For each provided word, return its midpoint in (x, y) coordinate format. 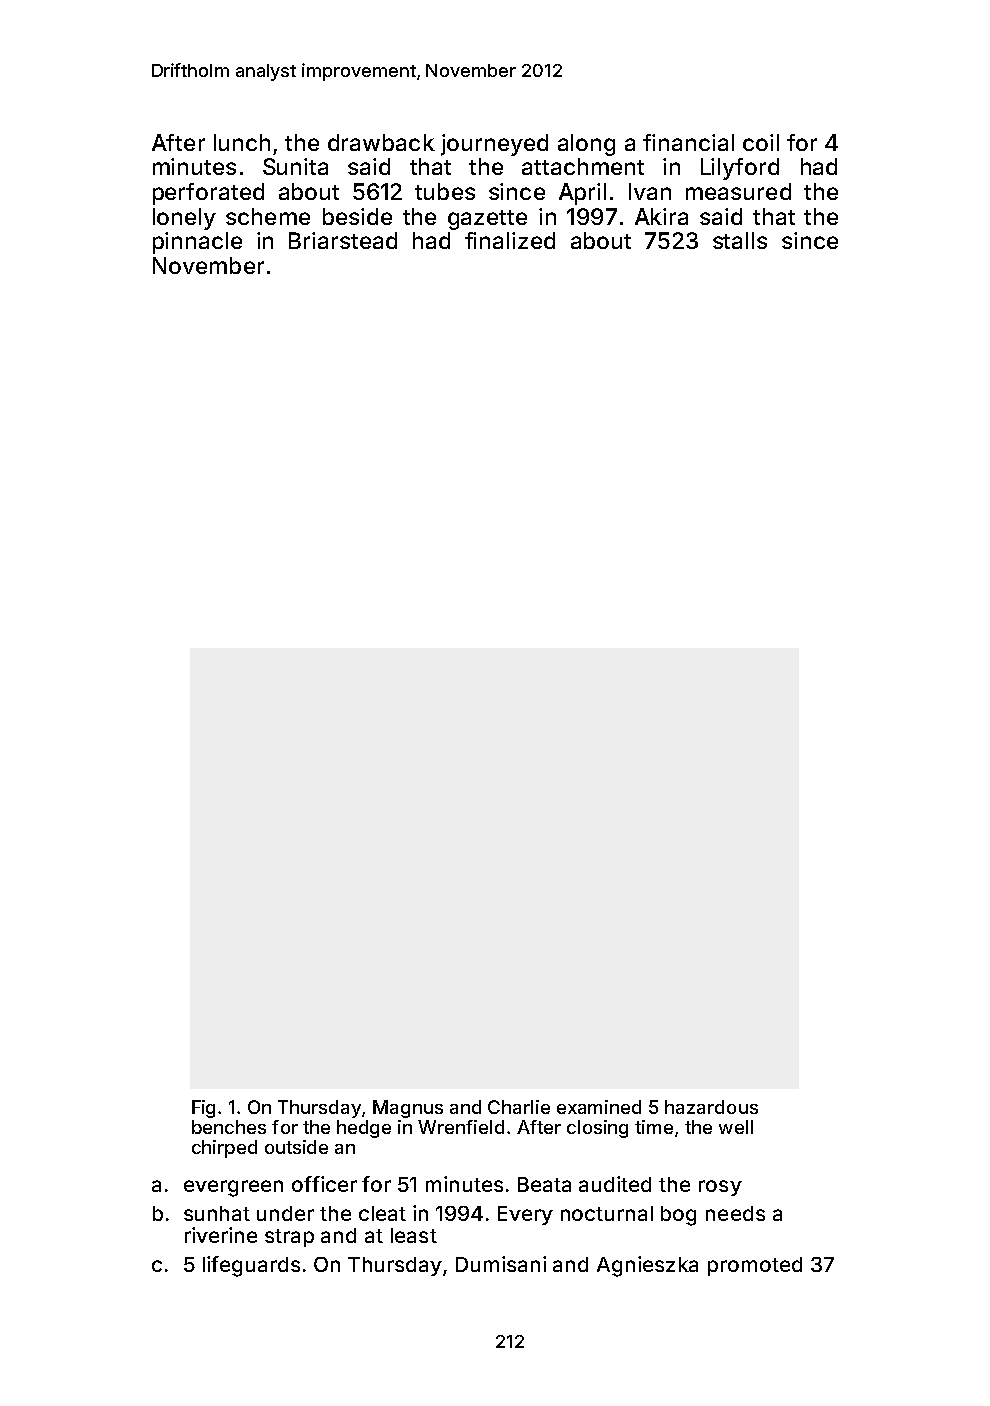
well (736, 1127)
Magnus (408, 1109)
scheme (268, 216)
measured (738, 191)
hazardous (711, 1107)
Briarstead (343, 240)
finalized (510, 240)
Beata (544, 1184)
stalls (740, 240)
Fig (203, 1109)
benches (229, 1127)
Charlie (519, 1107)
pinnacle (197, 243)
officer (324, 1184)
